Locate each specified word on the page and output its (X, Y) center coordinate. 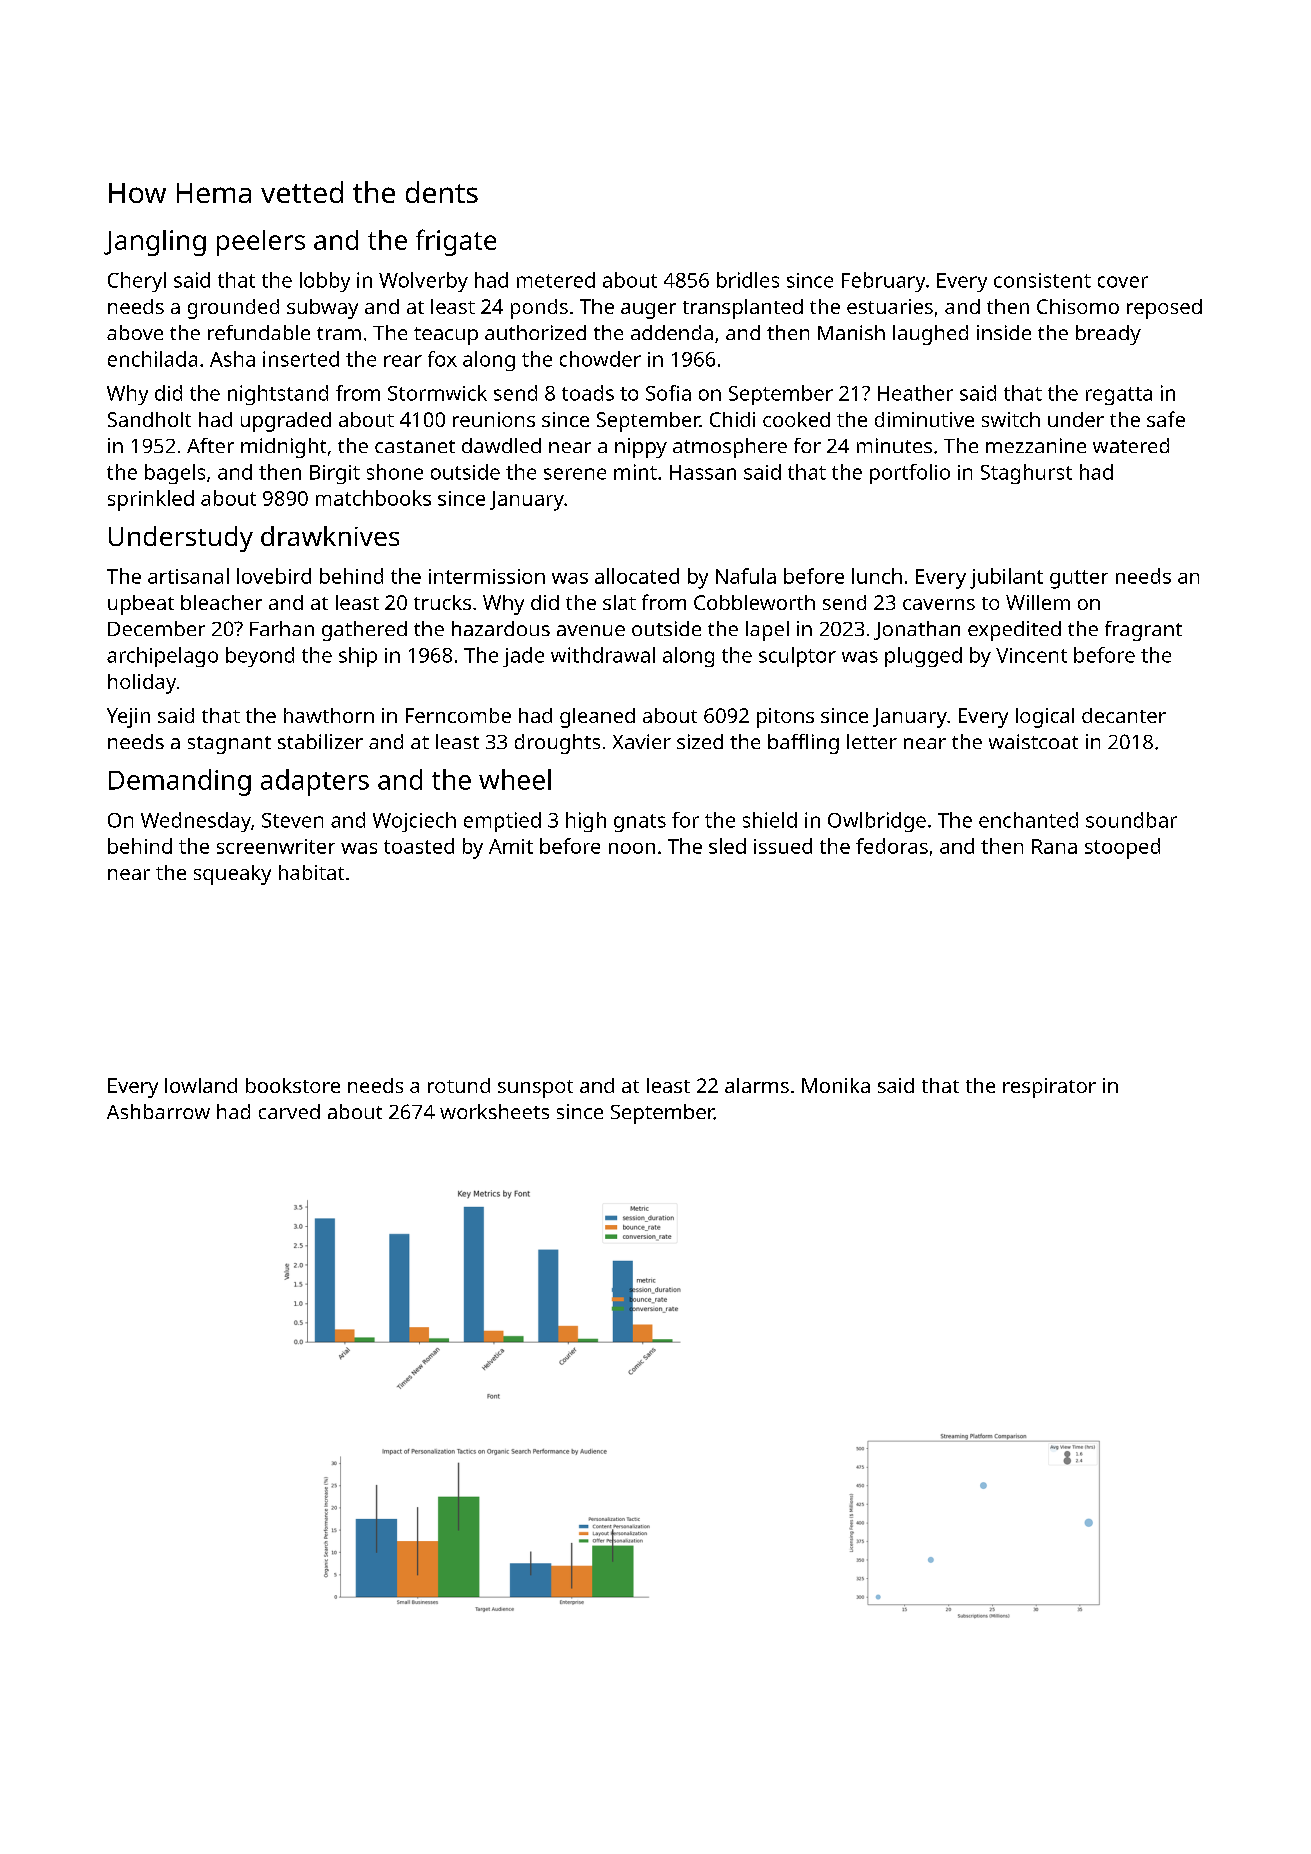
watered (1131, 445)
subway (322, 309)
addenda (672, 332)
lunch (877, 576)
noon (632, 848)
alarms (757, 1085)
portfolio (910, 474)
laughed (930, 335)
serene (575, 474)
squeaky (232, 875)
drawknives (330, 536)
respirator (1049, 1088)
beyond (260, 657)
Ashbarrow (158, 1111)
